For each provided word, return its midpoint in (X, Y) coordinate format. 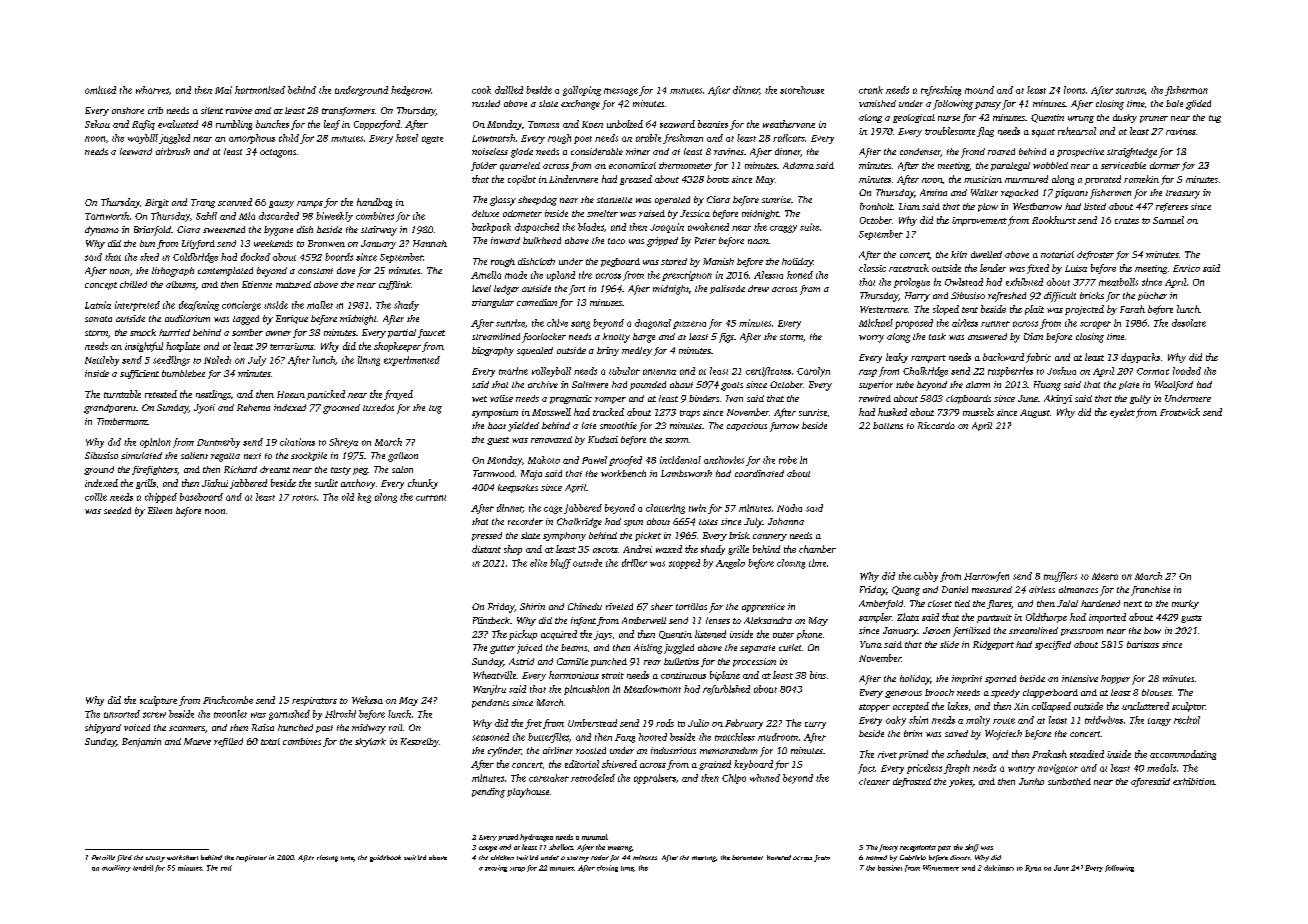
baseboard (201, 497)
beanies (713, 124)
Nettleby (102, 361)
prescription (687, 276)
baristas (1143, 644)
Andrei (637, 549)
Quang (906, 591)
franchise (1150, 591)
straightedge (1132, 153)
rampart (928, 359)
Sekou (97, 124)
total (270, 741)
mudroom (778, 737)
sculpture (158, 701)
